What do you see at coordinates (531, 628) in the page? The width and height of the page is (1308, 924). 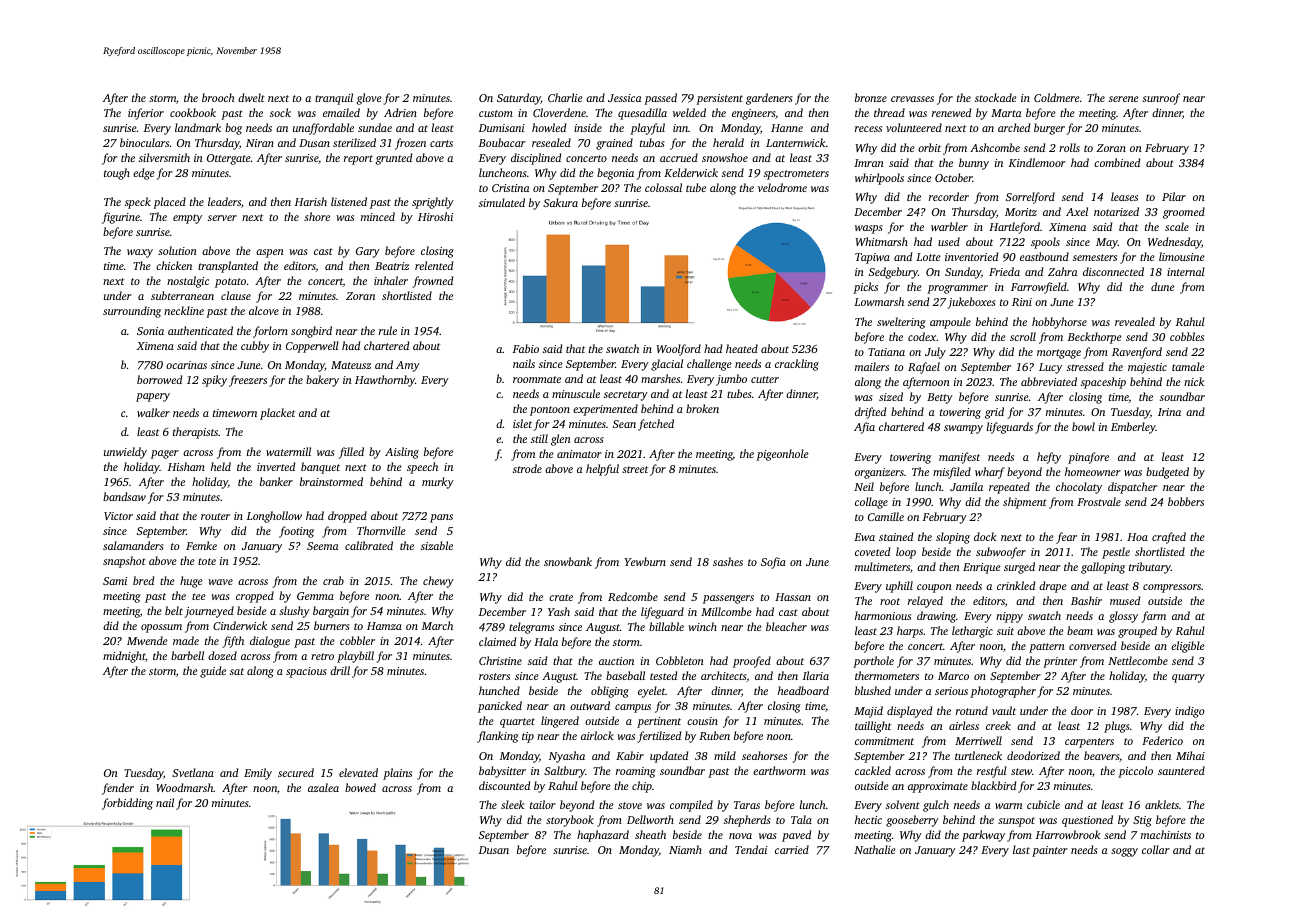 I see `telegrams` at bounding box center [531, 628].
